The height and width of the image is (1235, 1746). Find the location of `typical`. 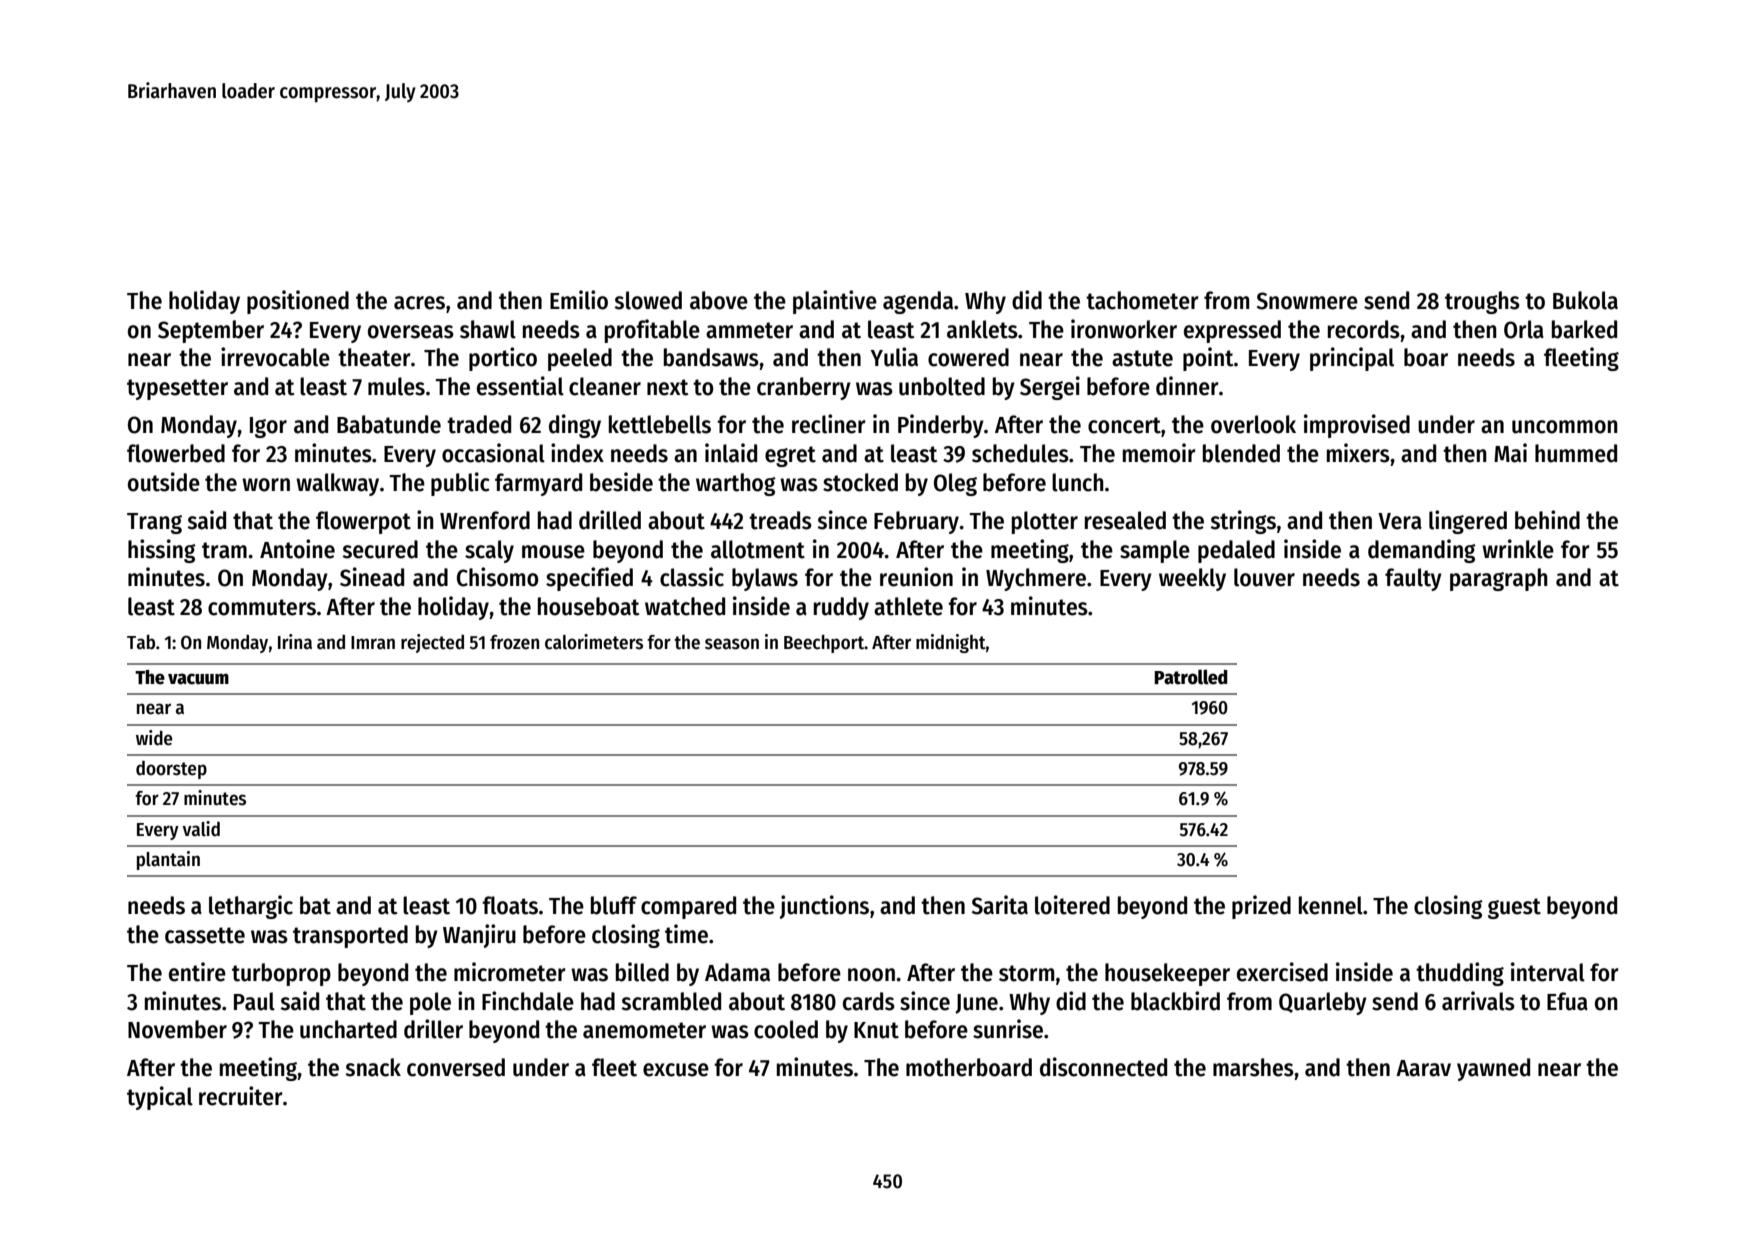

typical is located at coordinates (160, 1098).
